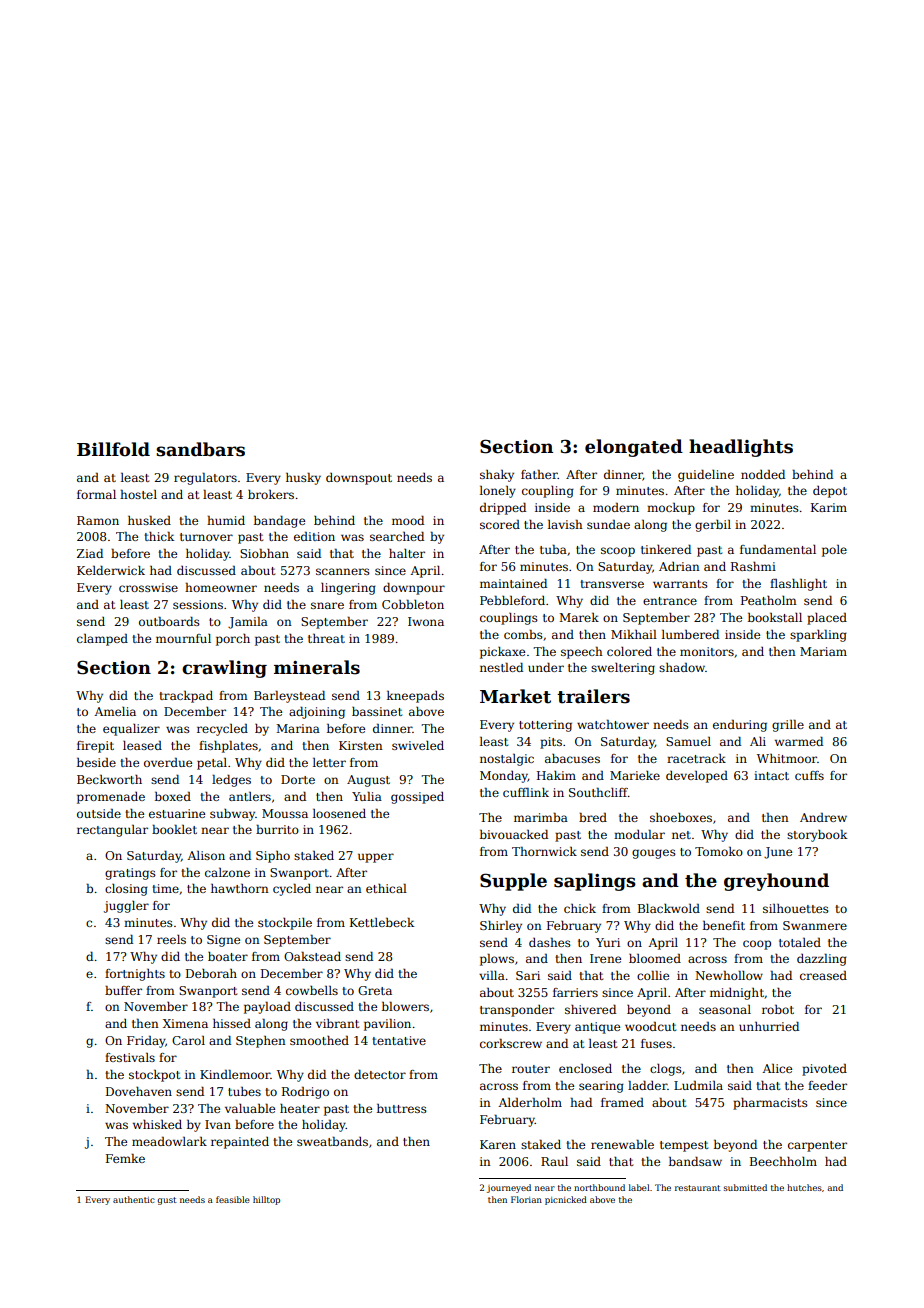 This screenshot has height=1308, width=924. I want to click on benefit, so click(724, 925).
